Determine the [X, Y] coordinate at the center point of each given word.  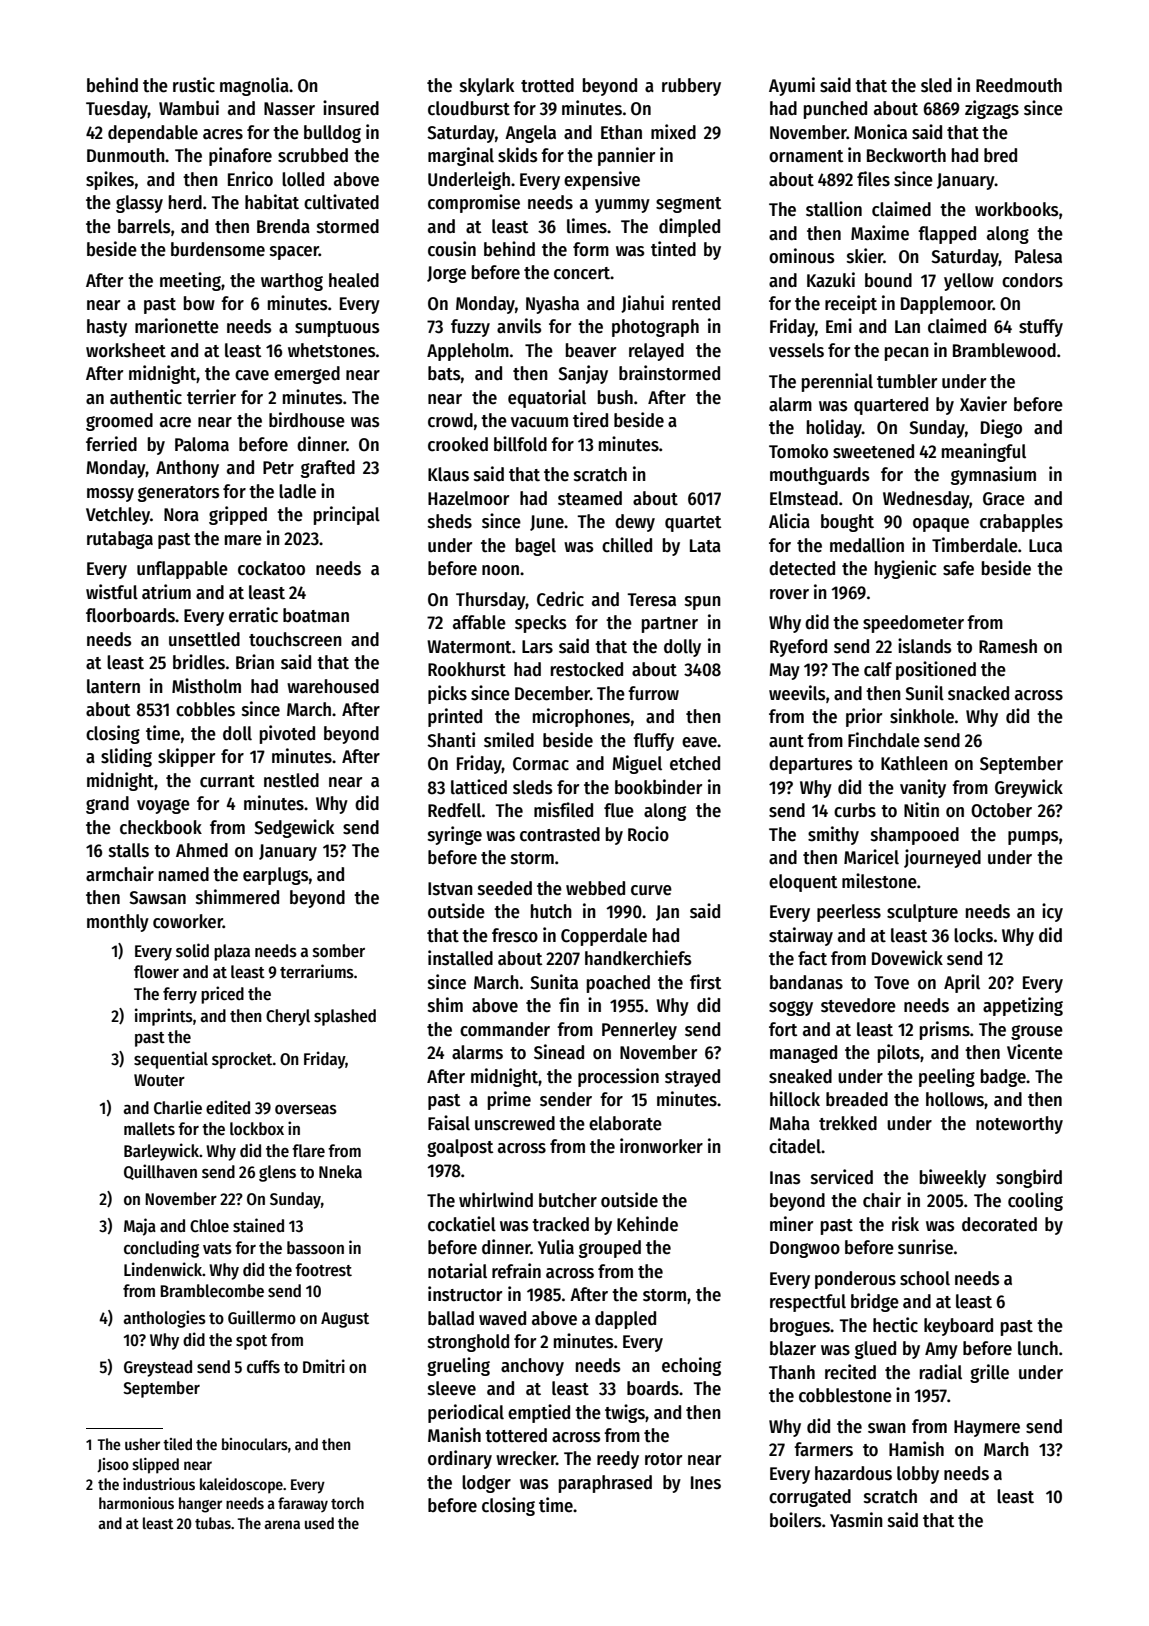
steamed [590, 498]
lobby [918, 1475]
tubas [213, 1523]
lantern [113, 686]
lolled [303, 179]
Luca [1045, 546]
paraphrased [605, 1484]
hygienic [905, 569]
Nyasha [552, 305]
